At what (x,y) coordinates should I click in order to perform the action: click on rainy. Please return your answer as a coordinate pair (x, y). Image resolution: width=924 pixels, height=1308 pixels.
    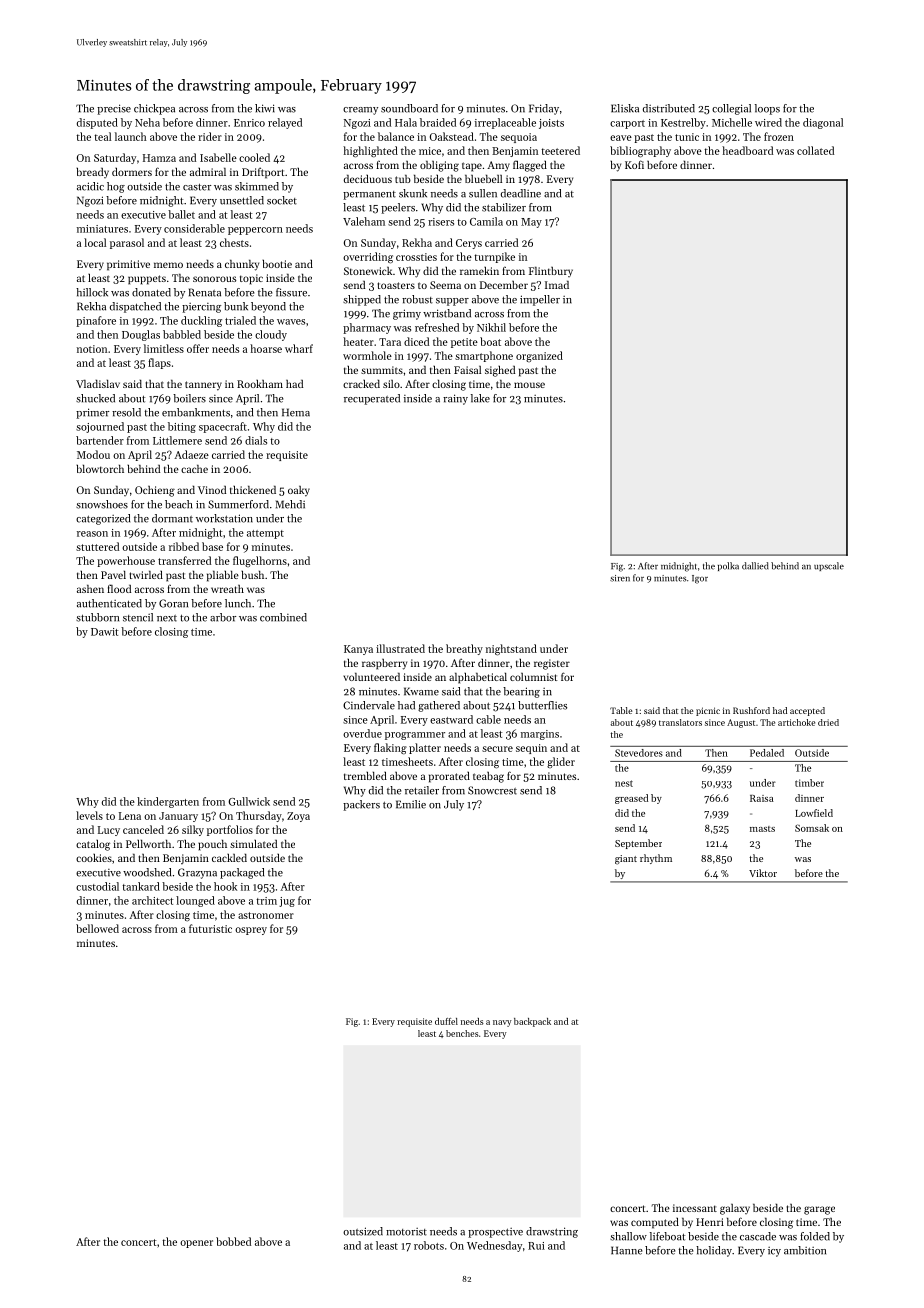
    Looking at the image, I should click on (455, 399).
